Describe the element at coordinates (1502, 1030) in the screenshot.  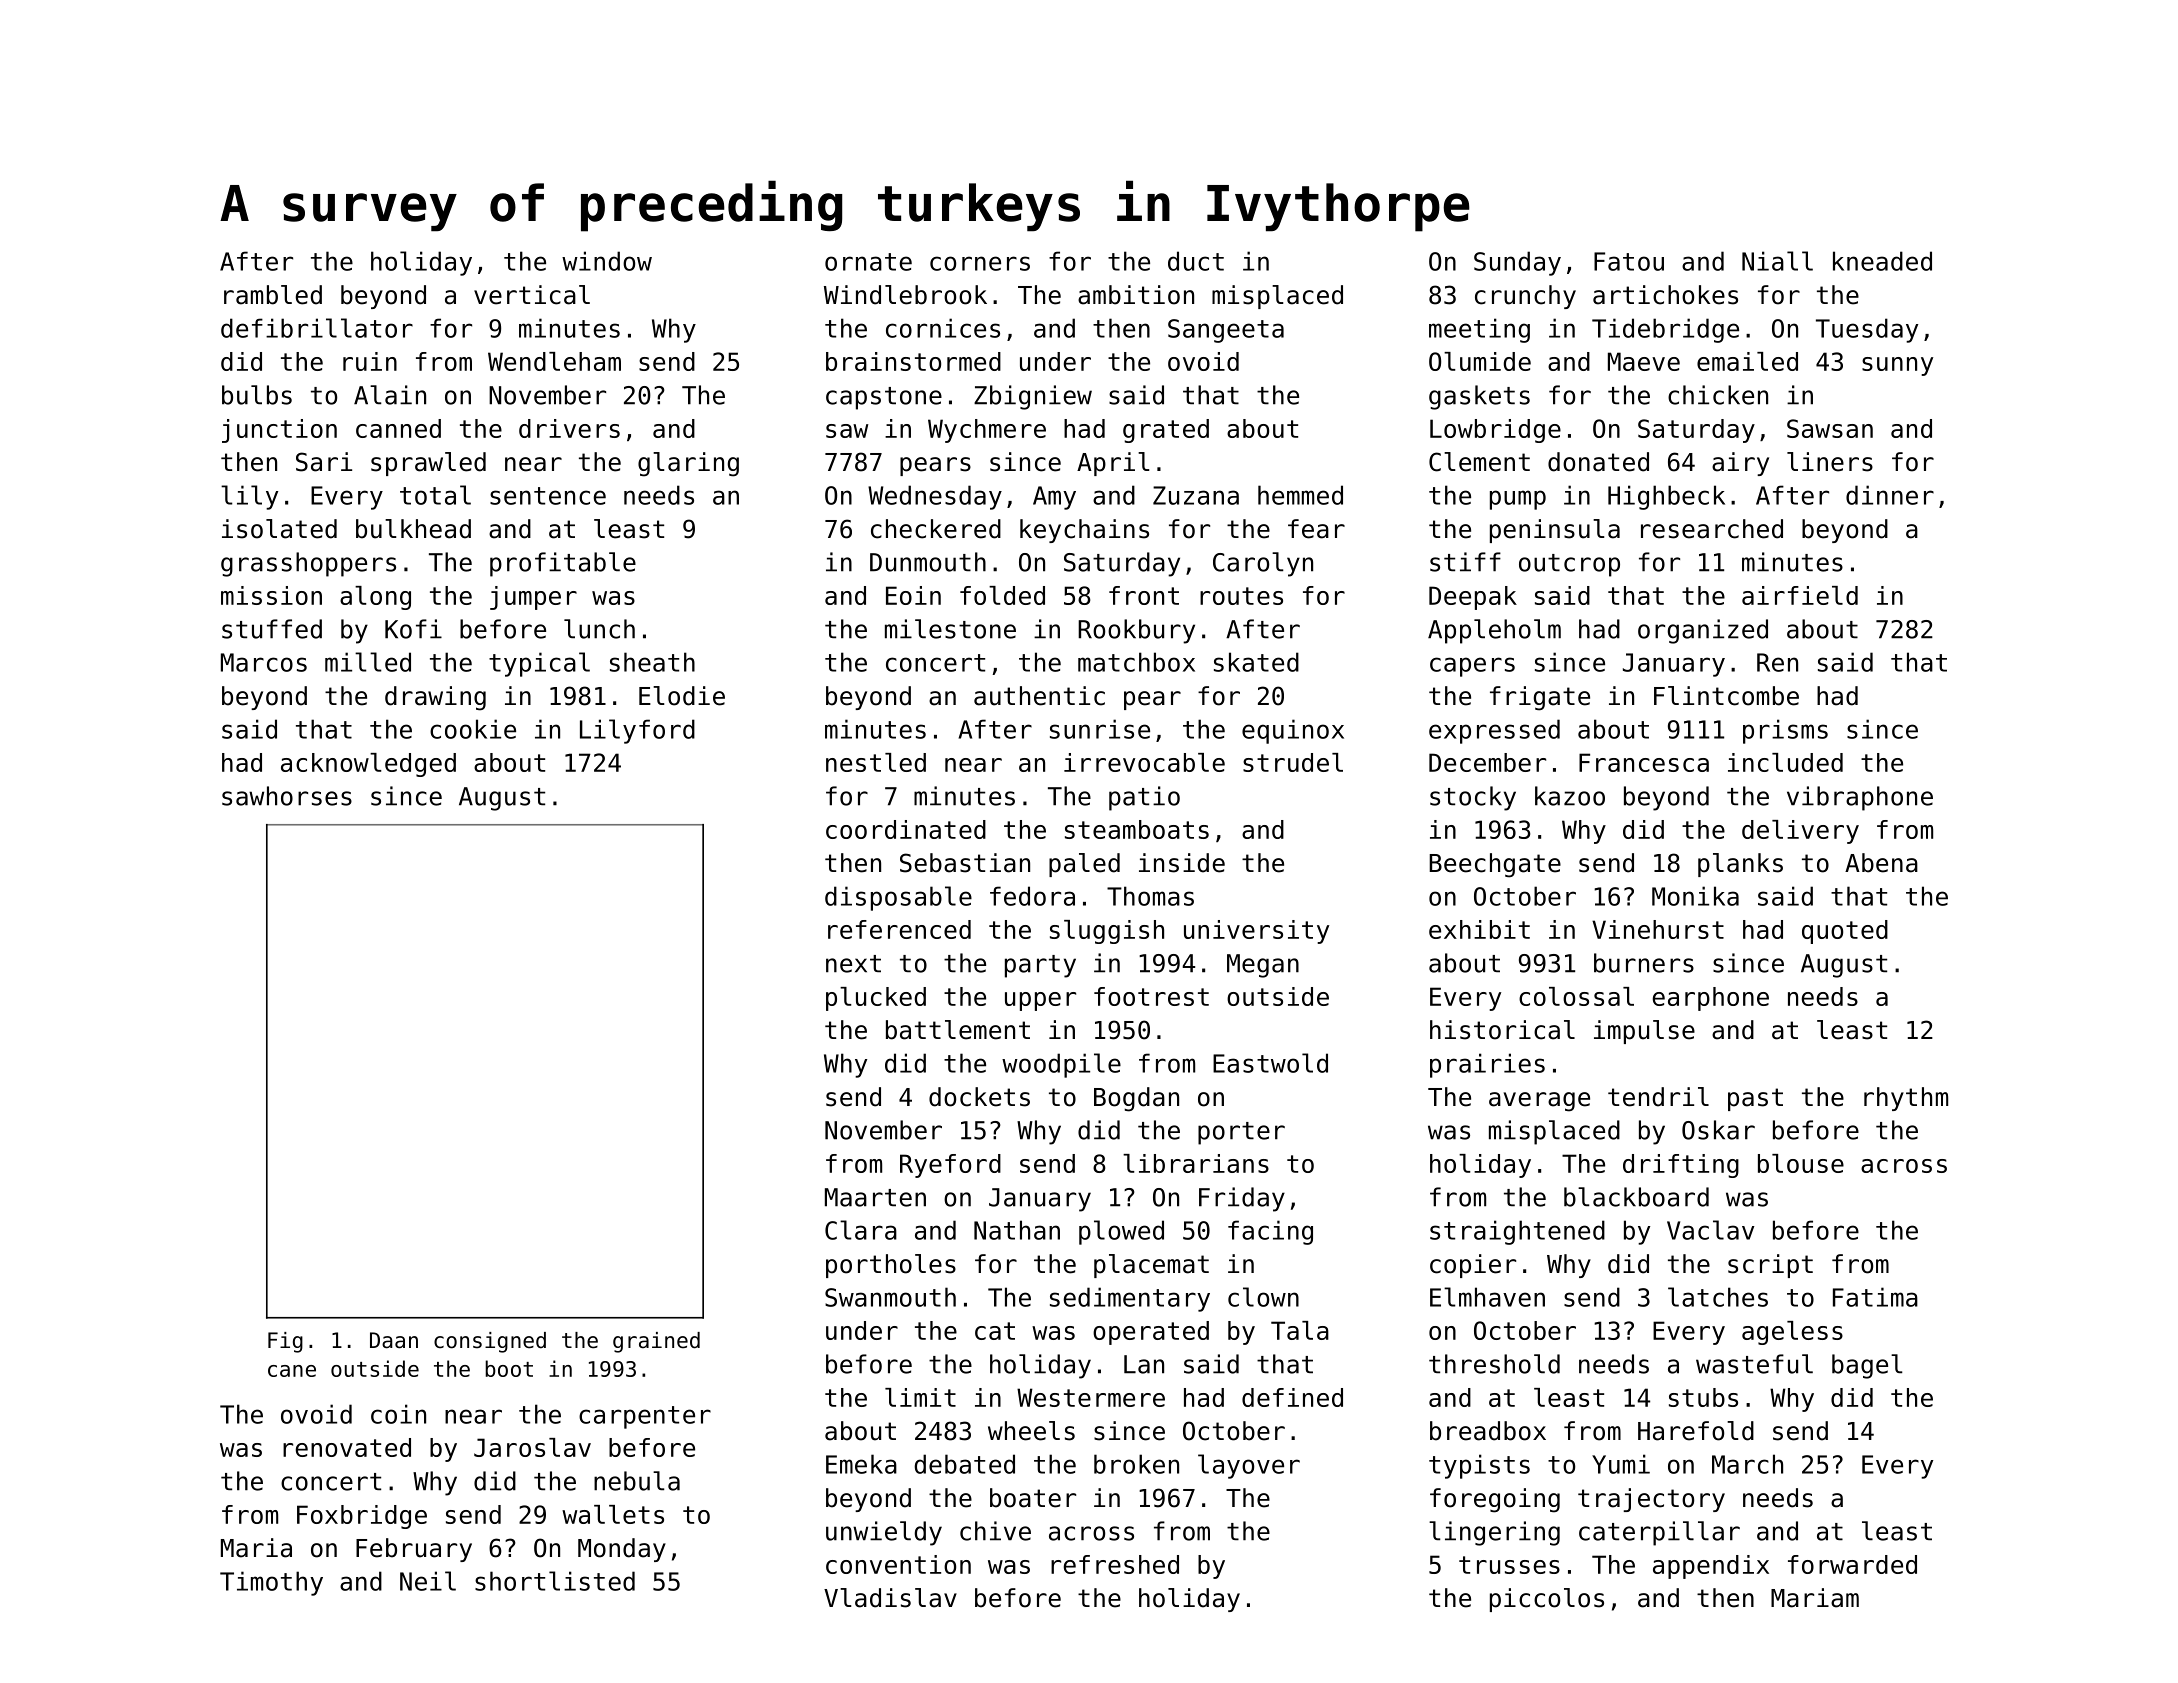
I see `historical` at that location.
